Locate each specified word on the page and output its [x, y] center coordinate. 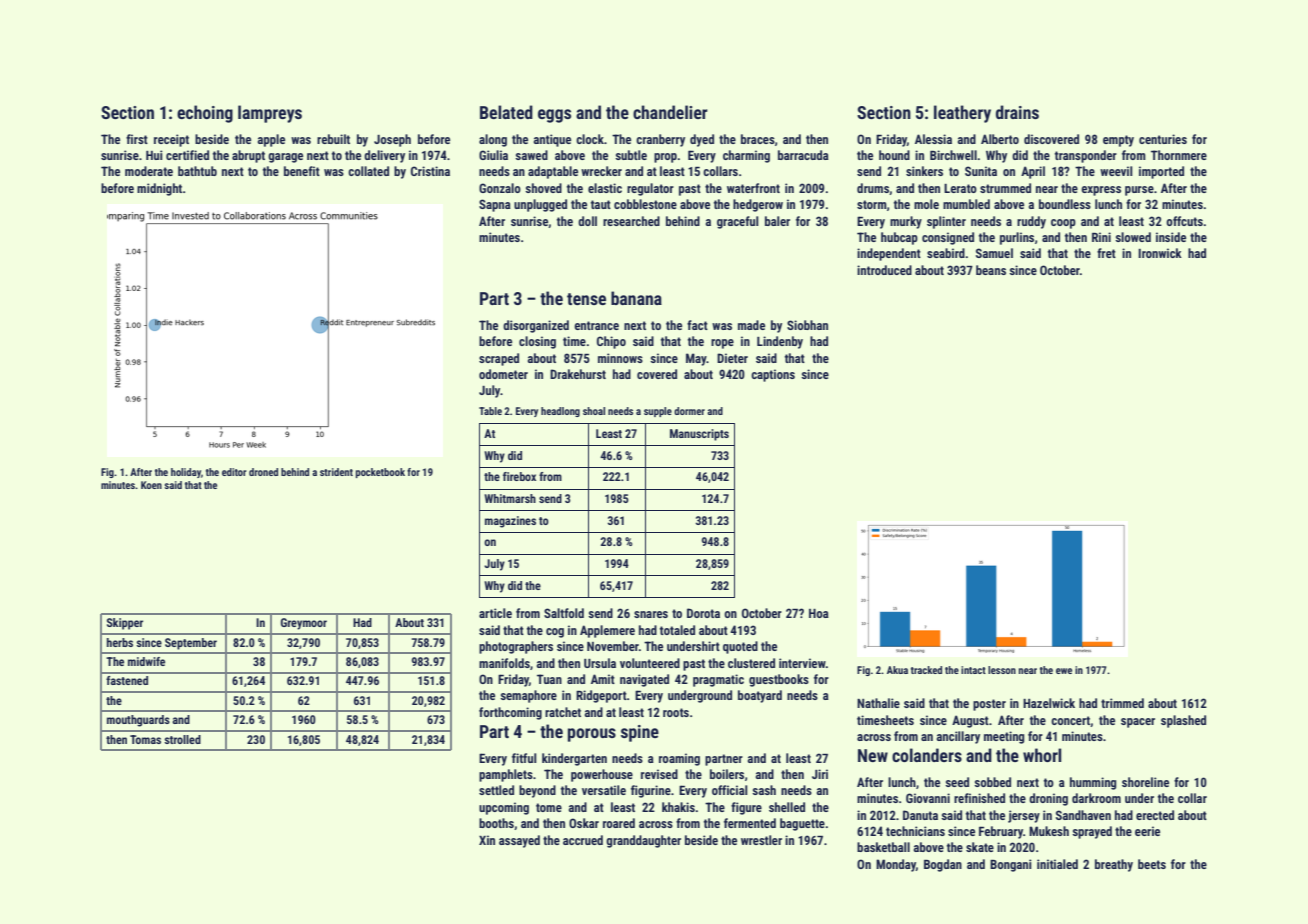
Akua [897, 670]
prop [665, 158]
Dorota [703, 613]
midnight [159, 189]
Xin [487, 840]
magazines [510, 522]
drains [1017, 112]
